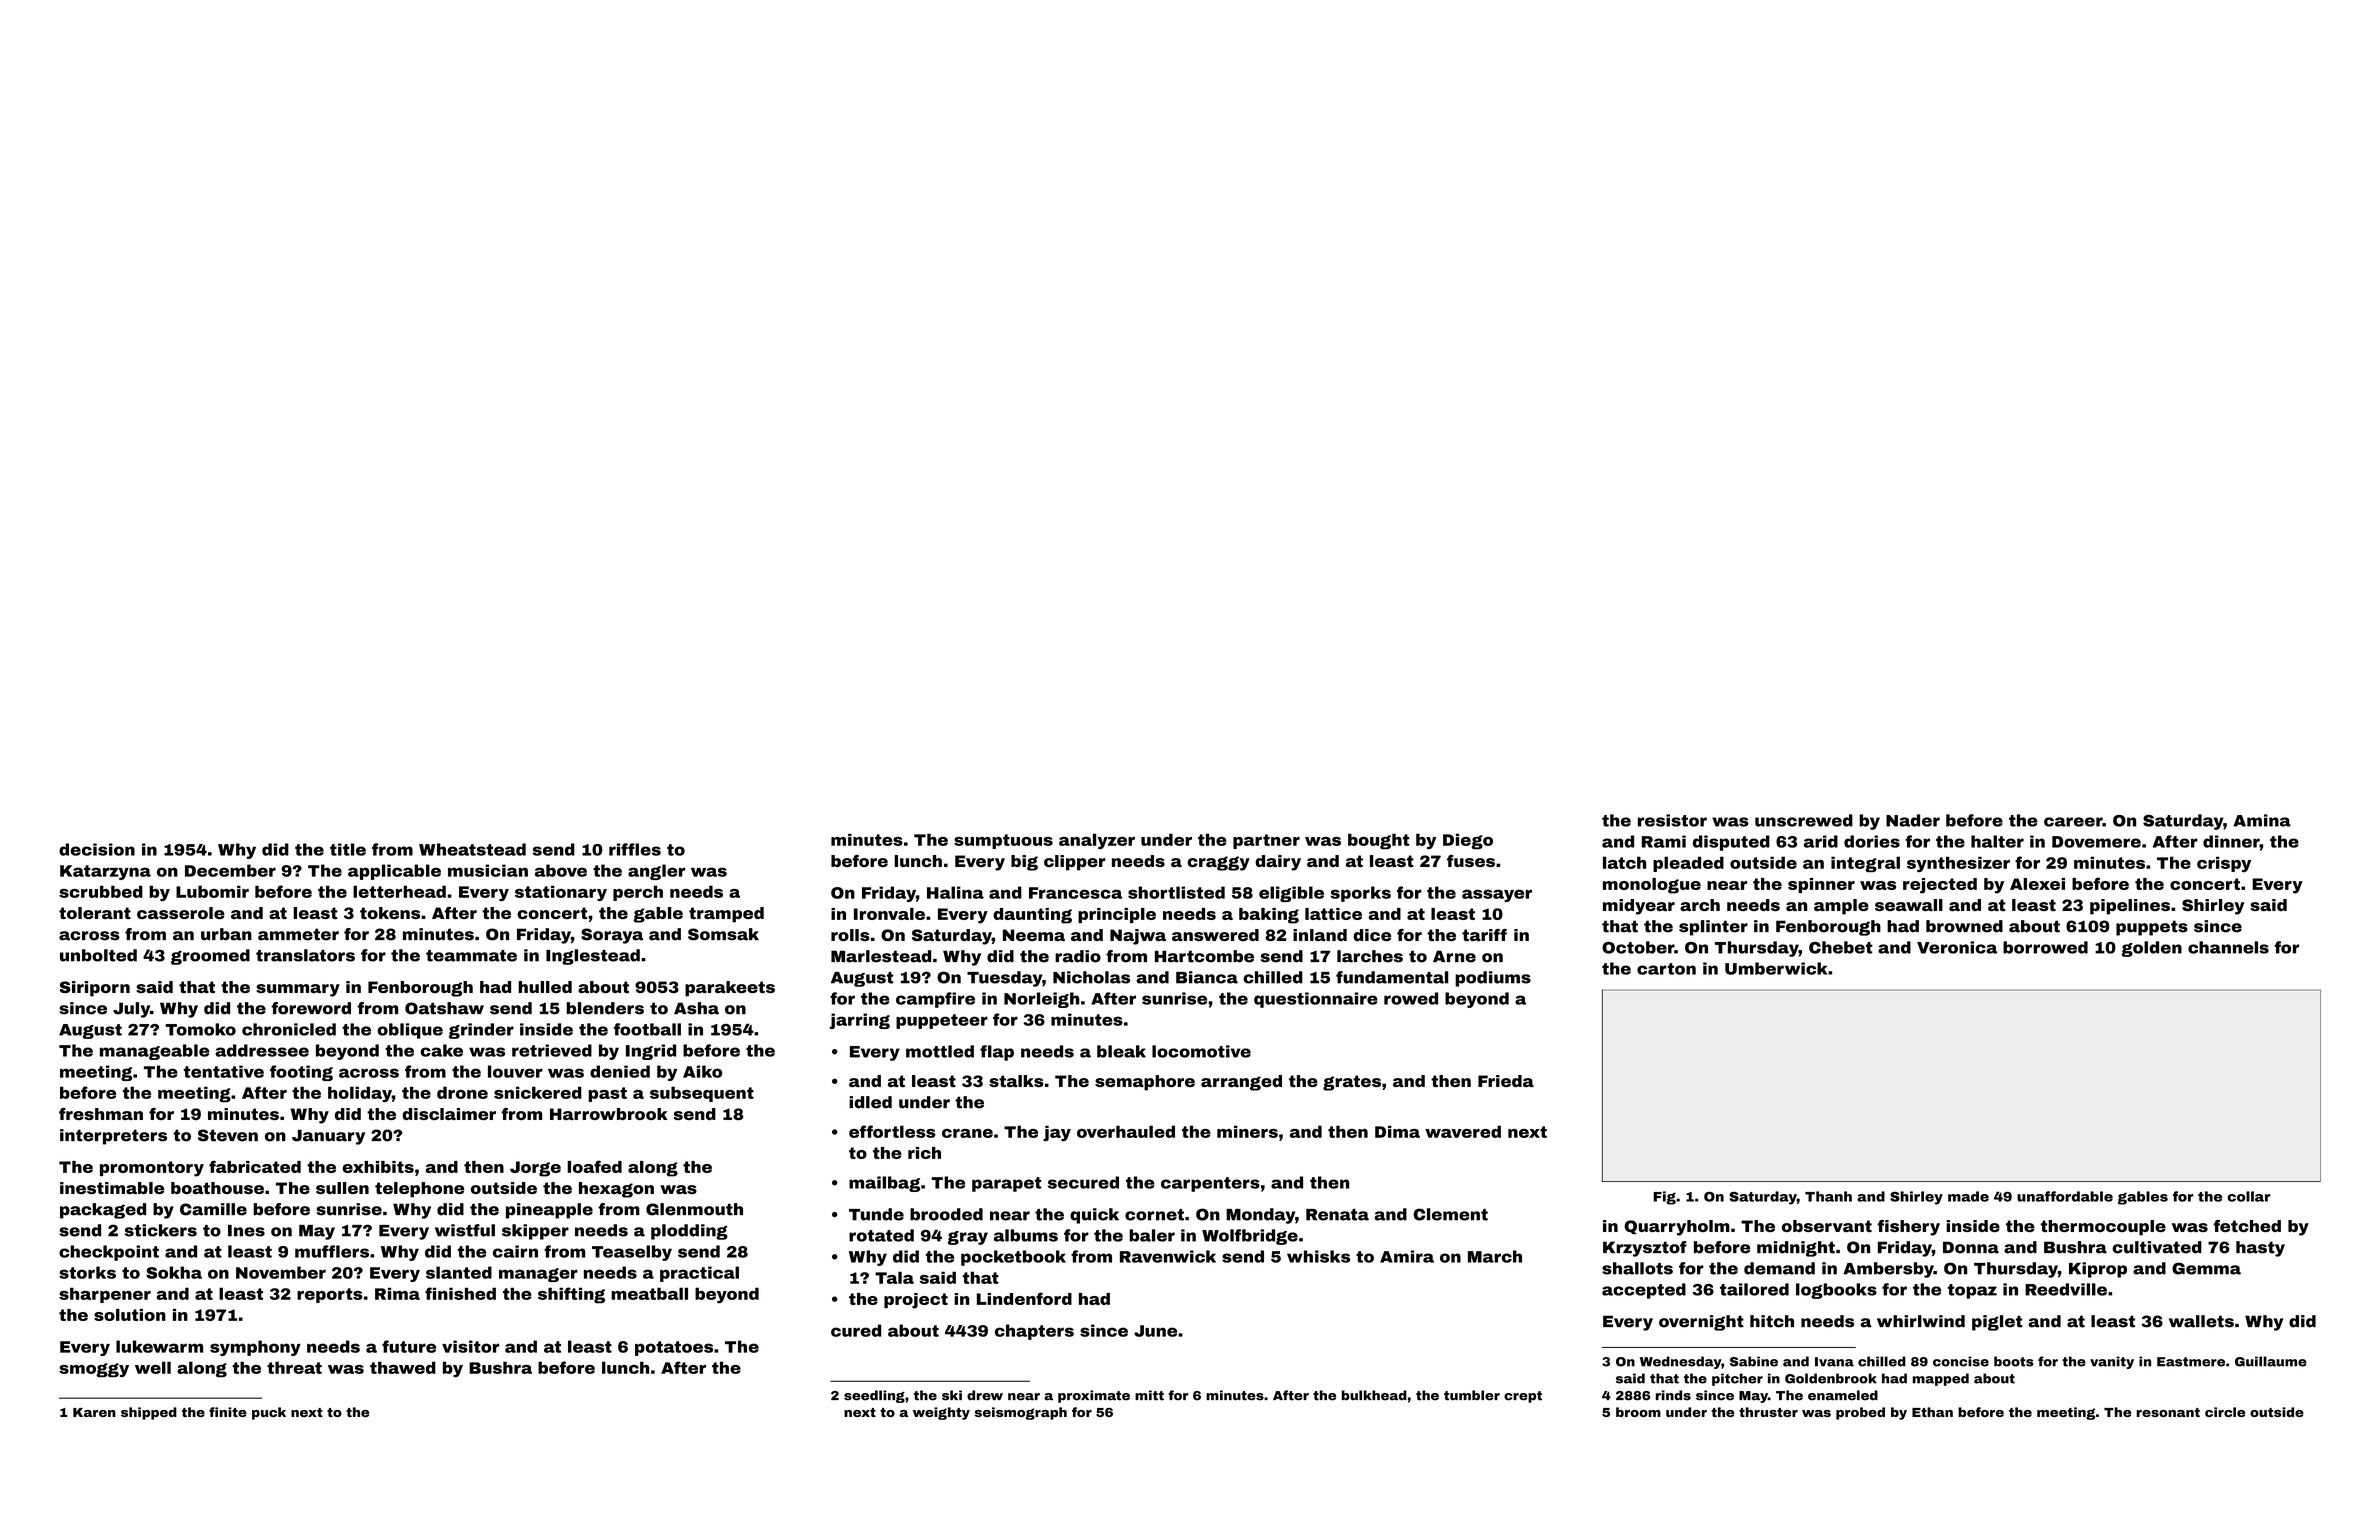 The width and height of the screenshot is (2380, 1540). What do you see at coordinates (1007, 1184) in the screenshot?
I see `parapet` at bounding box center [1007, 1184].
